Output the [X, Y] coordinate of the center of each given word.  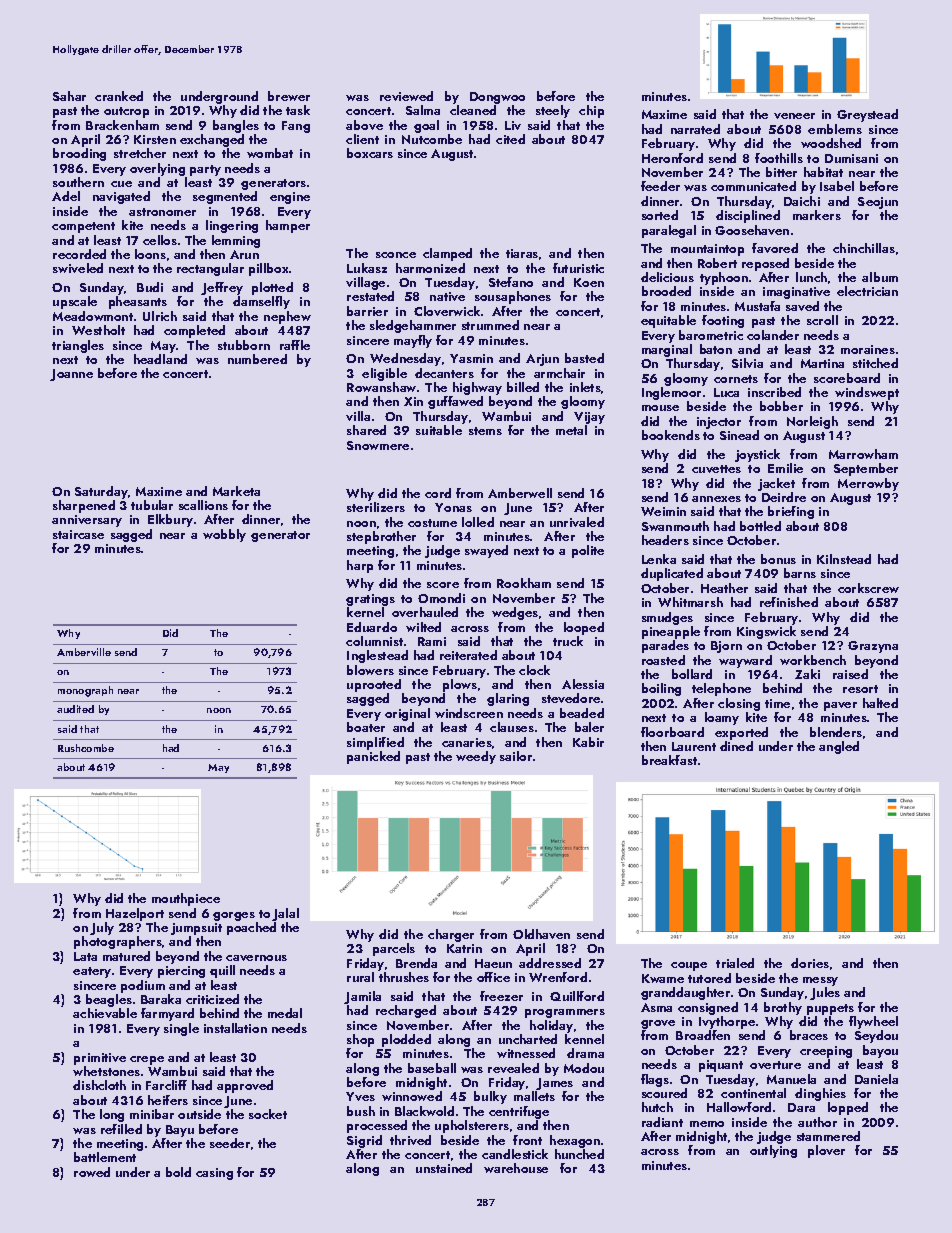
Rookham [524, 583]
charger [451, 935]
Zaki [807, 674]
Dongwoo [497, 98]
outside [199, 1114]
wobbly [224, 535]
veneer [794, 116]
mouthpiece [186, 899]
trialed [735, 963]
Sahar [69, 96]
